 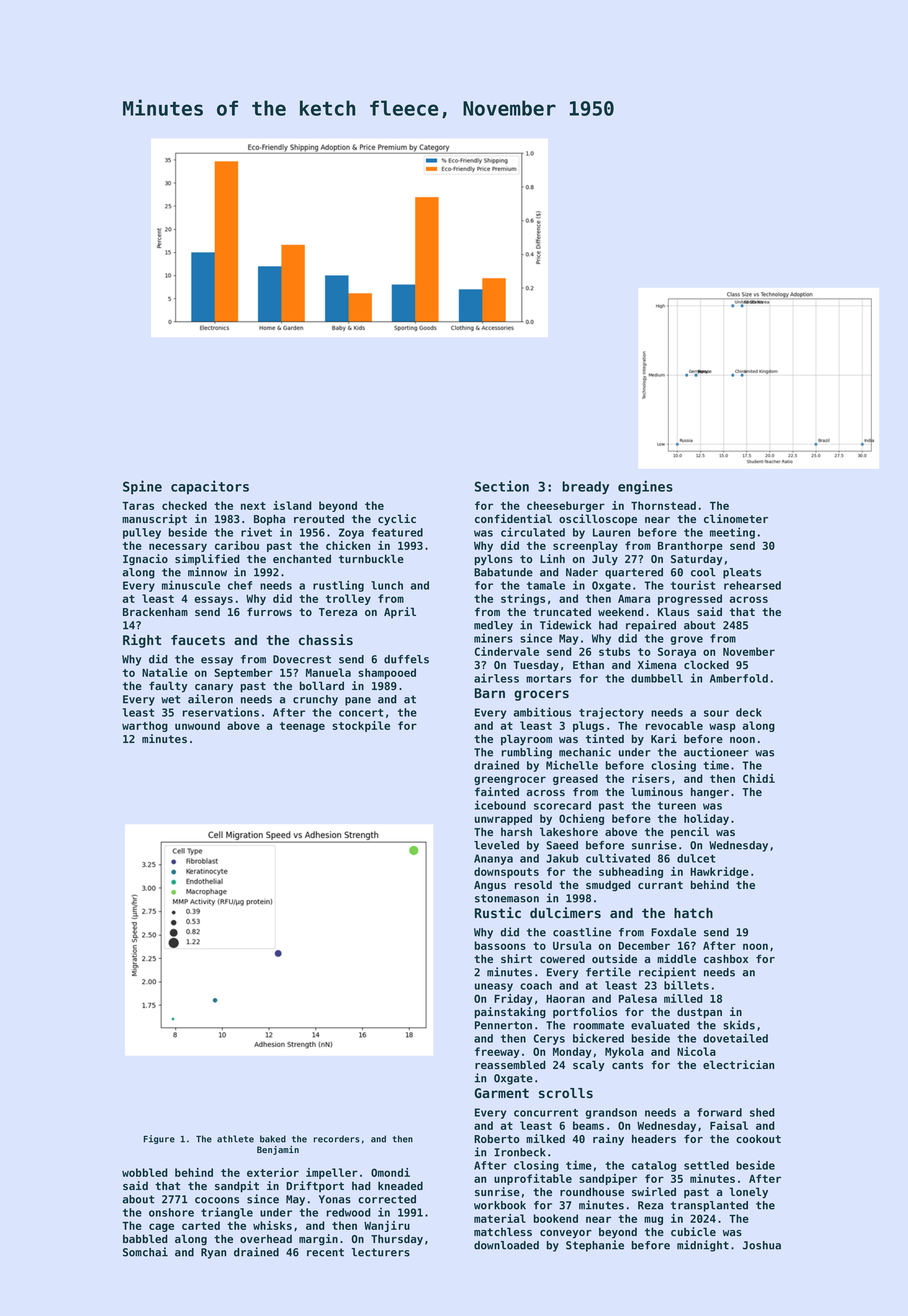 I want to click on Section, so click(x=502, y=486).
